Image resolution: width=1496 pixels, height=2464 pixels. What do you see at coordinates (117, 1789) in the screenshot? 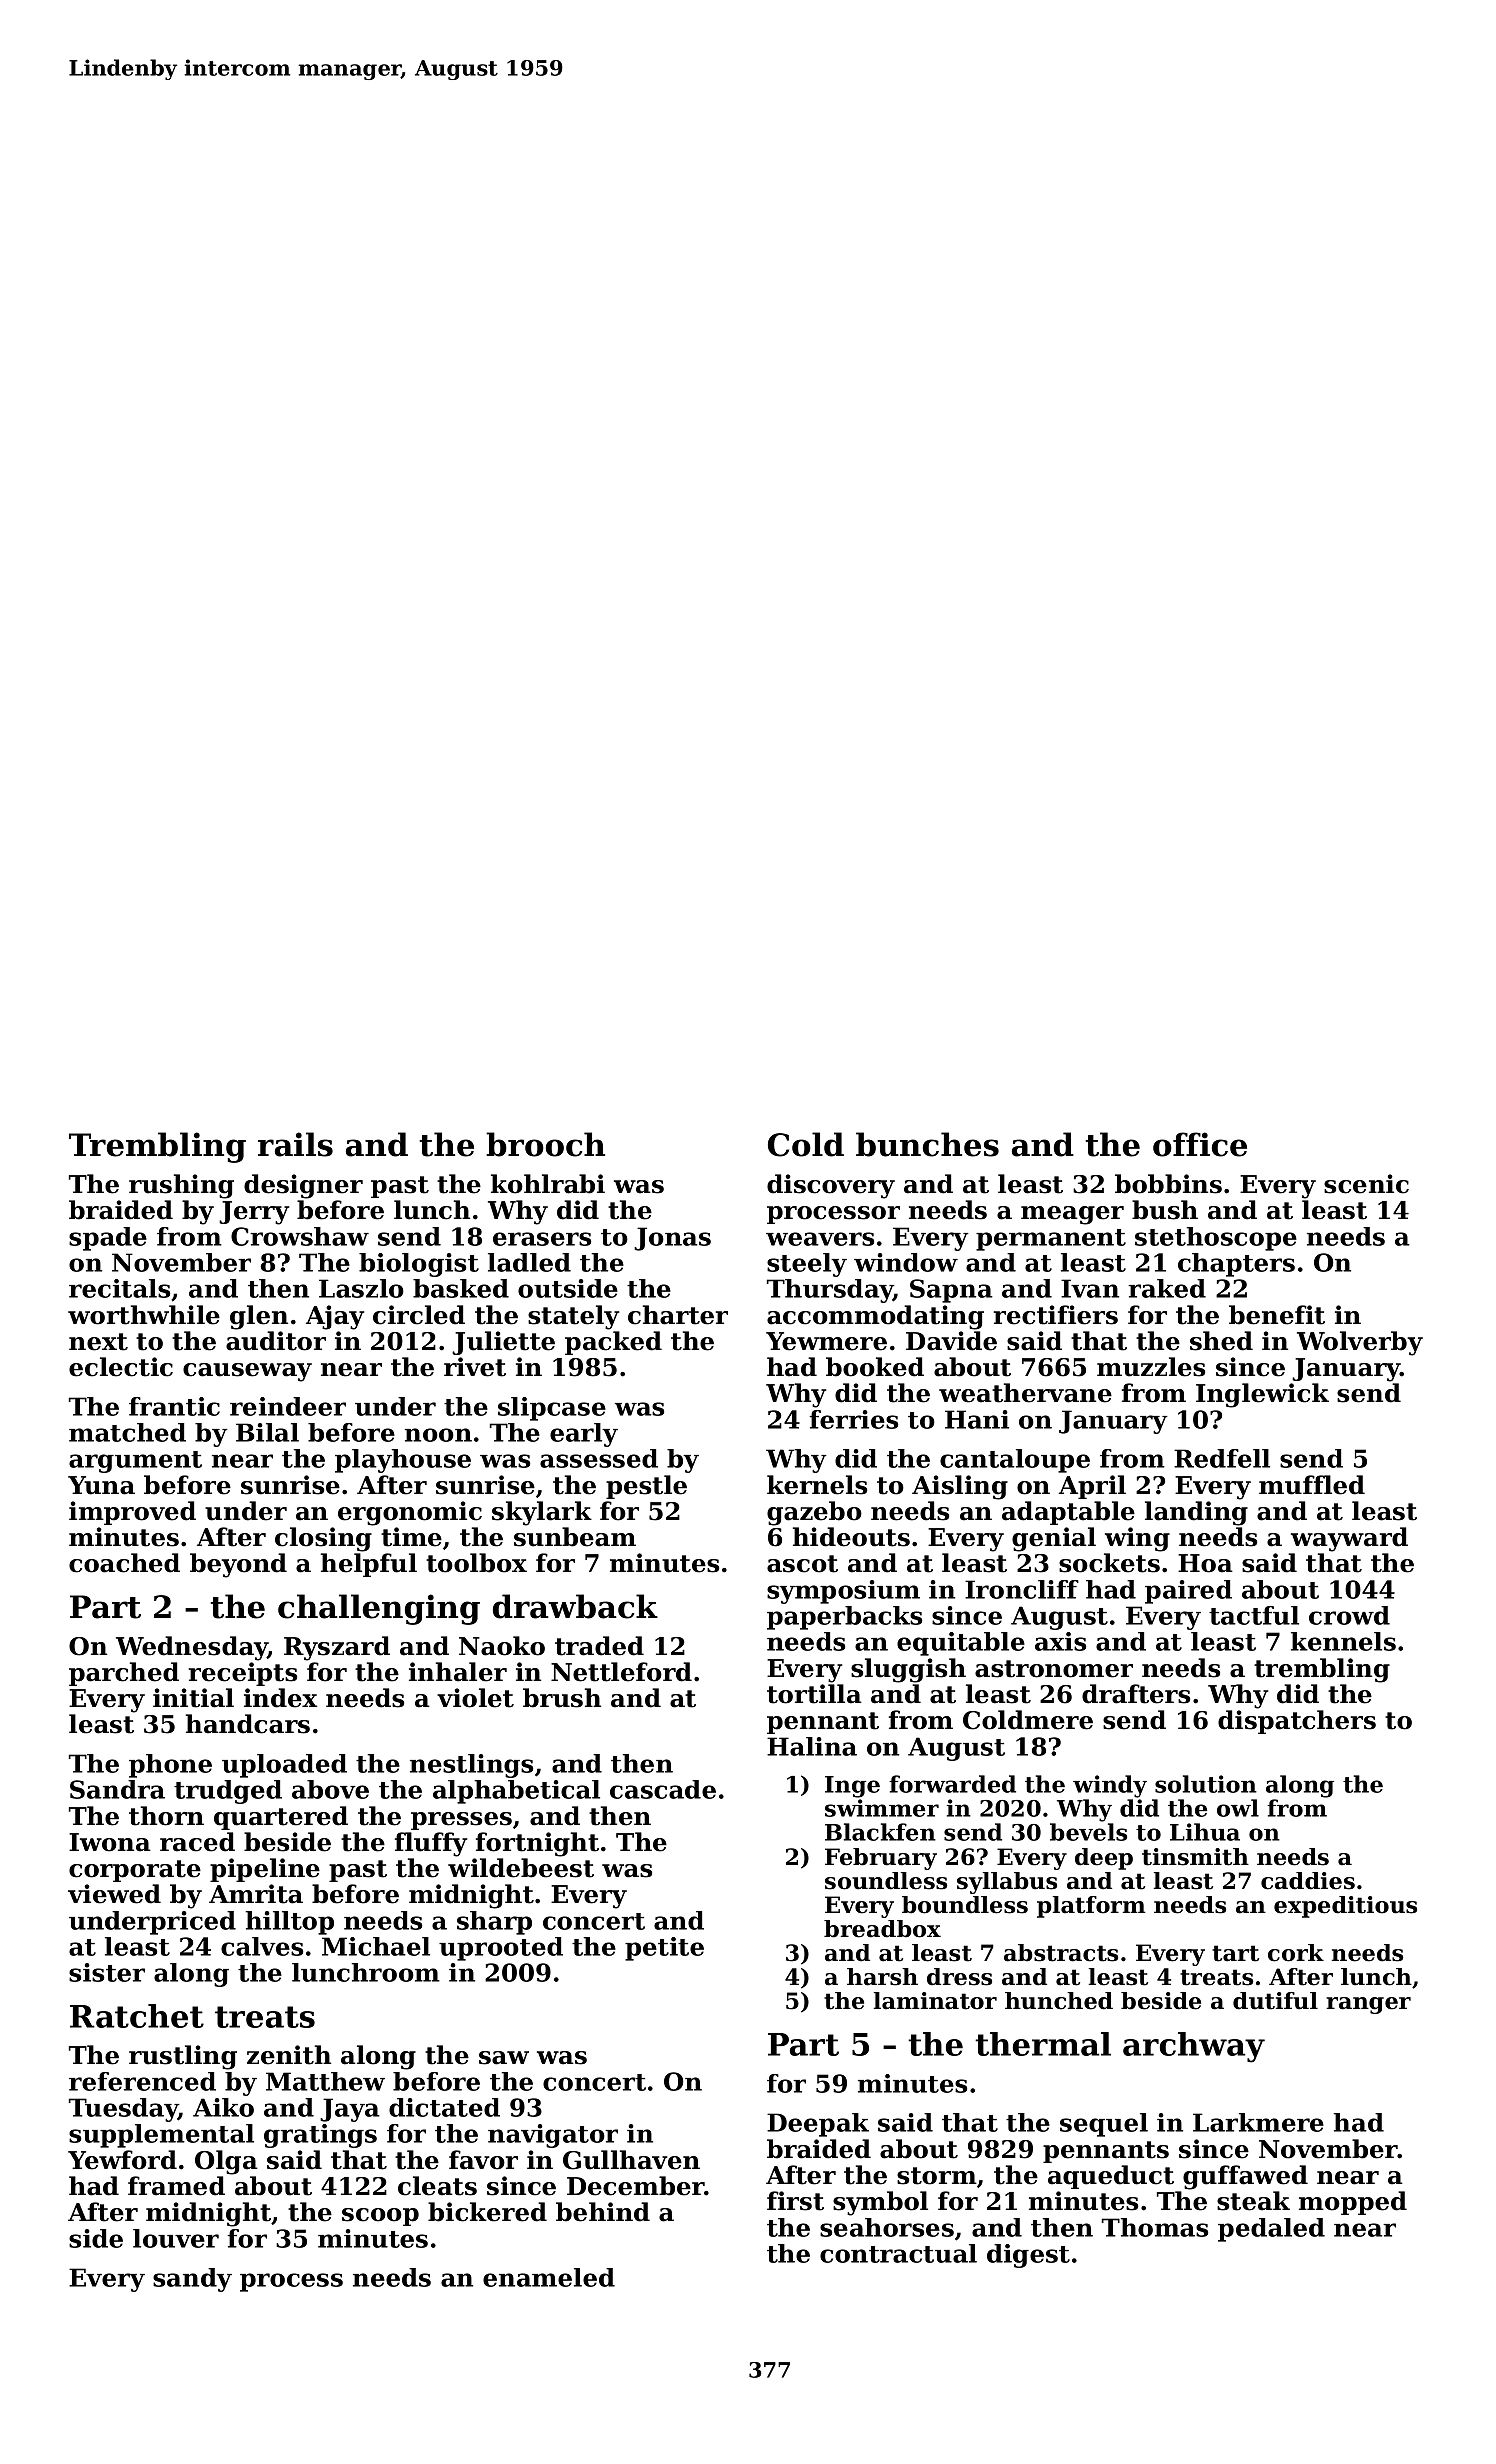
I see `Sandra` at bounding box center [117, 1789].
